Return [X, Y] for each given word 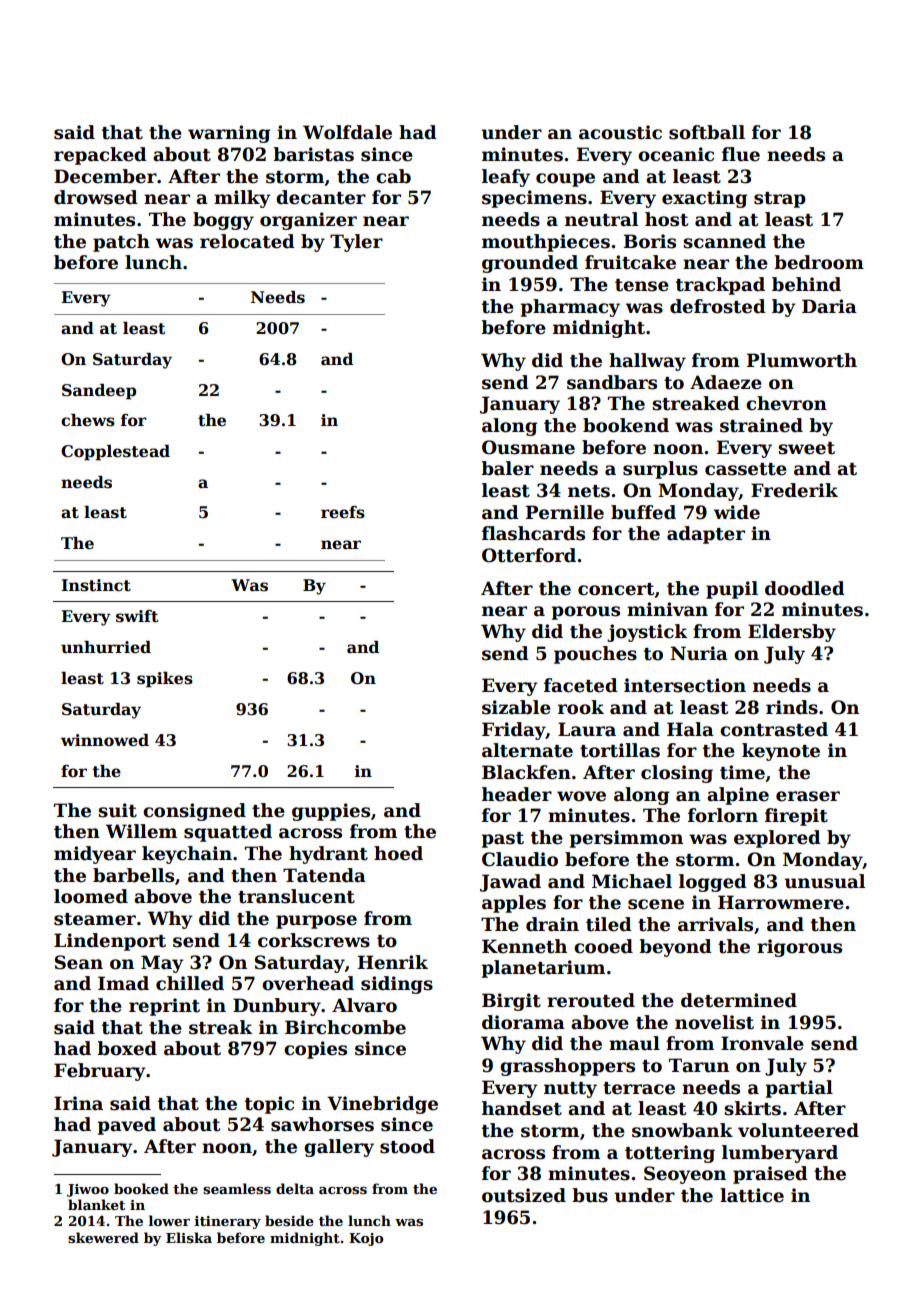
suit [117, 810]
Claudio [520, 859]
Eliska [189, 1237]
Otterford [529, 555]
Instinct [96, 585]
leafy [506, 178]
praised [770, 1175]
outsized [524, 1195]
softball [707, 132]
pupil [732, 590]
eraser [808, 796]
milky [242, 199]
